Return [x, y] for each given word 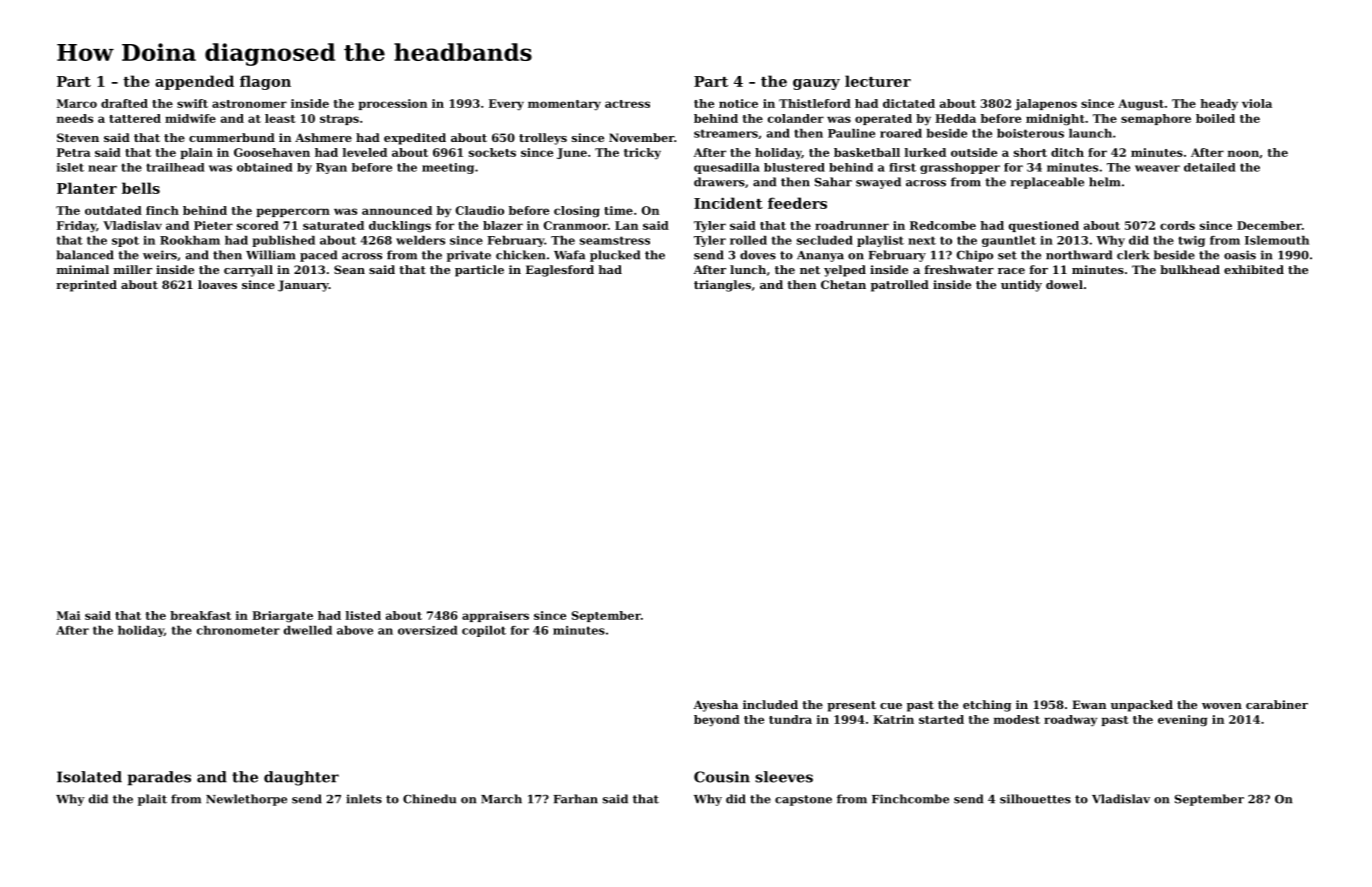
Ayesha [716, 706]
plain [196, 153]
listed [363, 615]
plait [152, 800]
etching [987, 706]
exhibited [1254, 269]
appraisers [495, 616]
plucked [615, 256]
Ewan [1089, 704]
